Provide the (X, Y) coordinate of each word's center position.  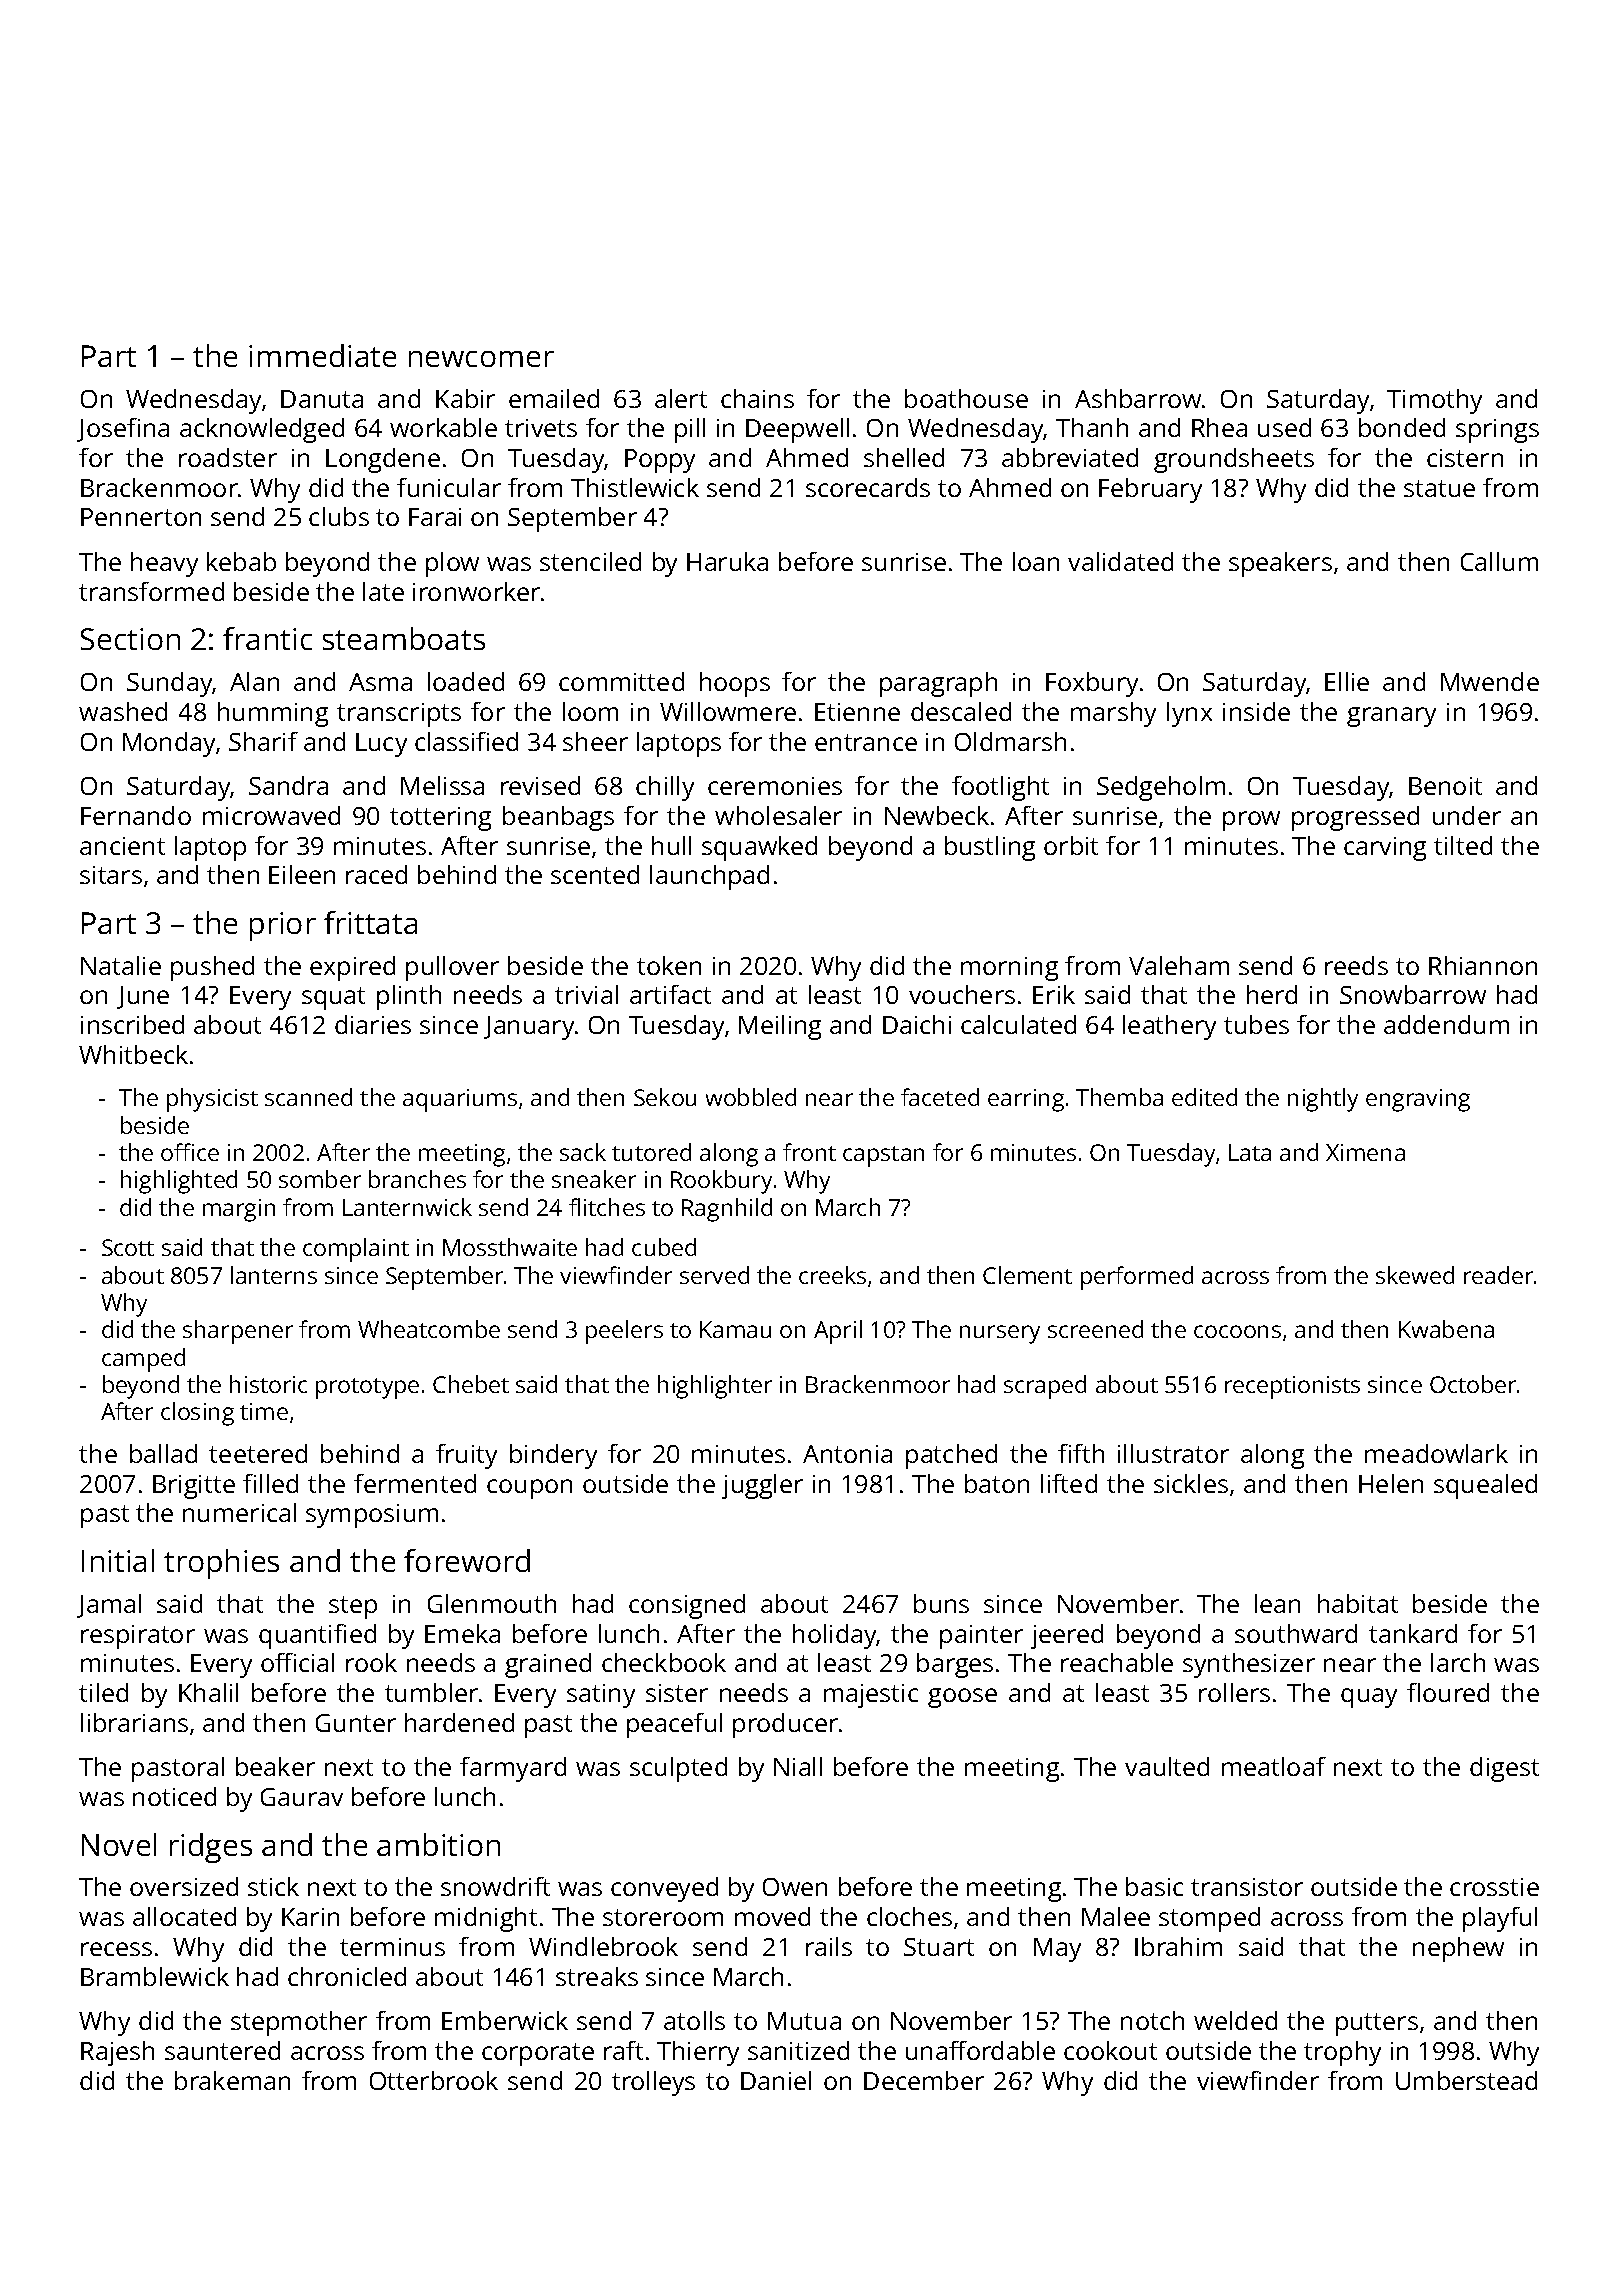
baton (997, 1483)
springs (1497, 431)
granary (1391, 717)
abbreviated (1070, 457)
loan (1036, 561)
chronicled (347, 1976)
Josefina (123, 430)
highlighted (179, 1182)
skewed (1415, 1275)
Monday (169, 744)
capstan (883, 1156)
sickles (1191, 1483)
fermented (415, 1483)
